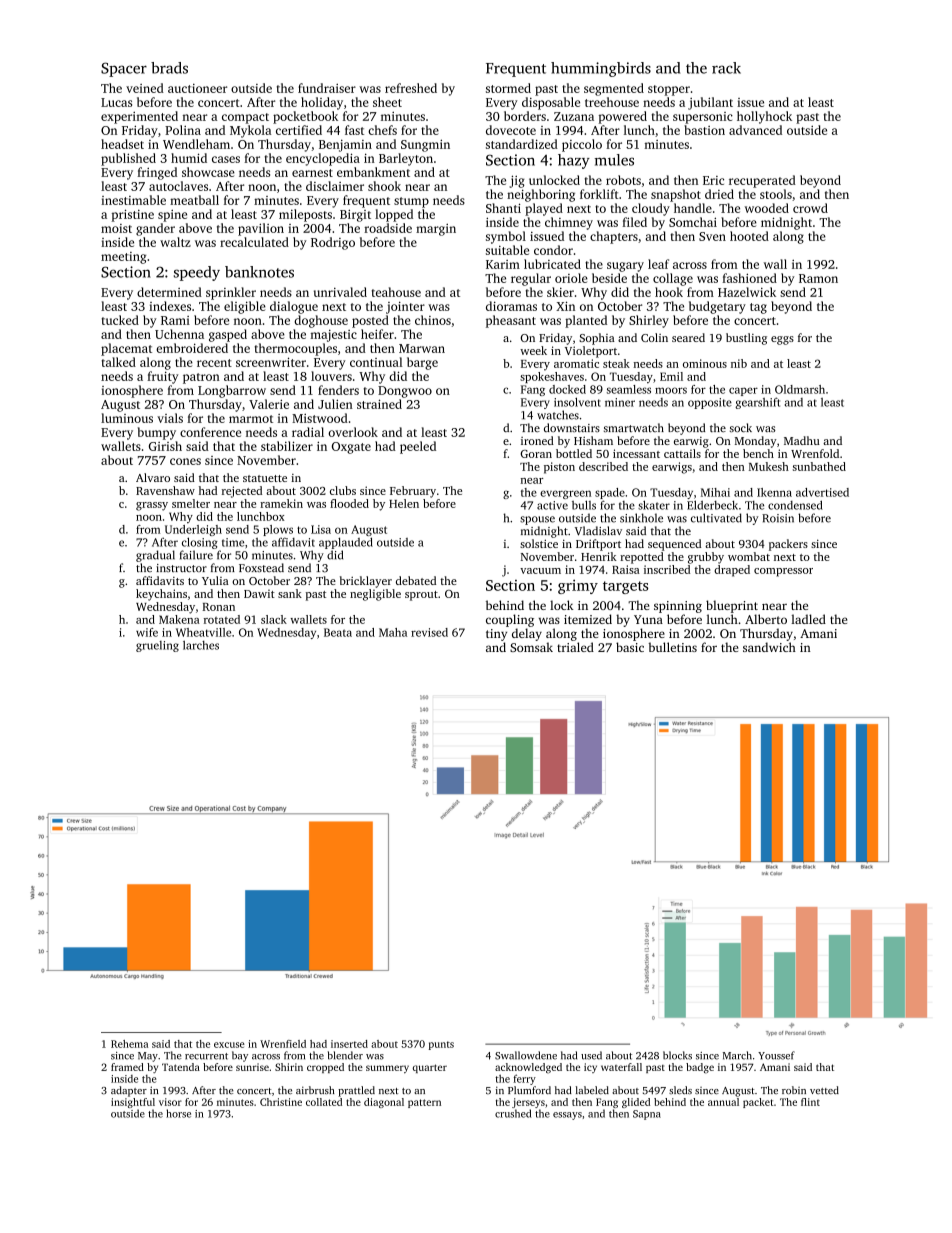  Describe the element at coordinates (540, 571) in the page. I see `vacuum` at that location.
